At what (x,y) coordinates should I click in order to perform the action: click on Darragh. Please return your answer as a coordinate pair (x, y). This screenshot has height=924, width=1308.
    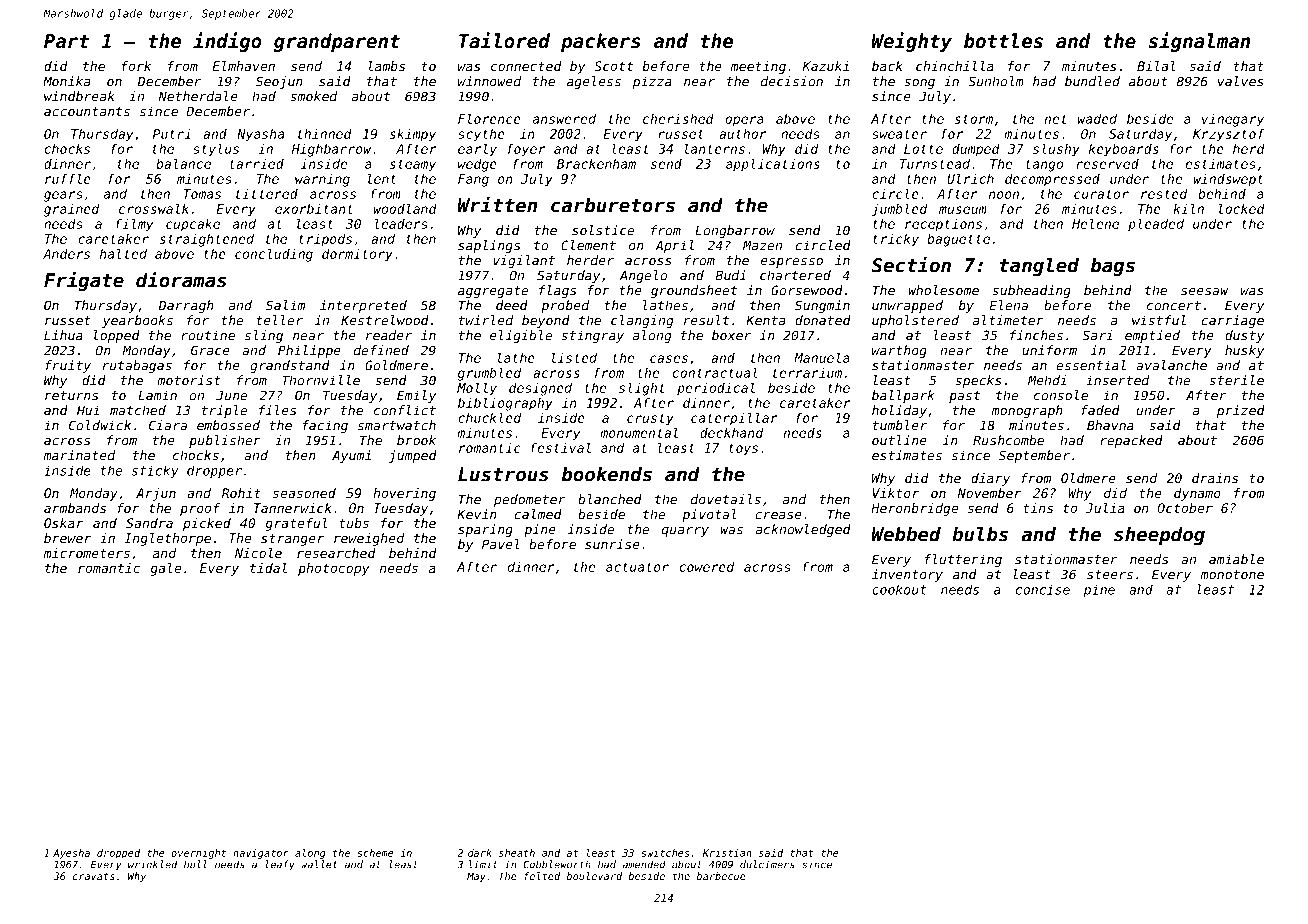
    Looking at the image, I should click on (186, 306).
